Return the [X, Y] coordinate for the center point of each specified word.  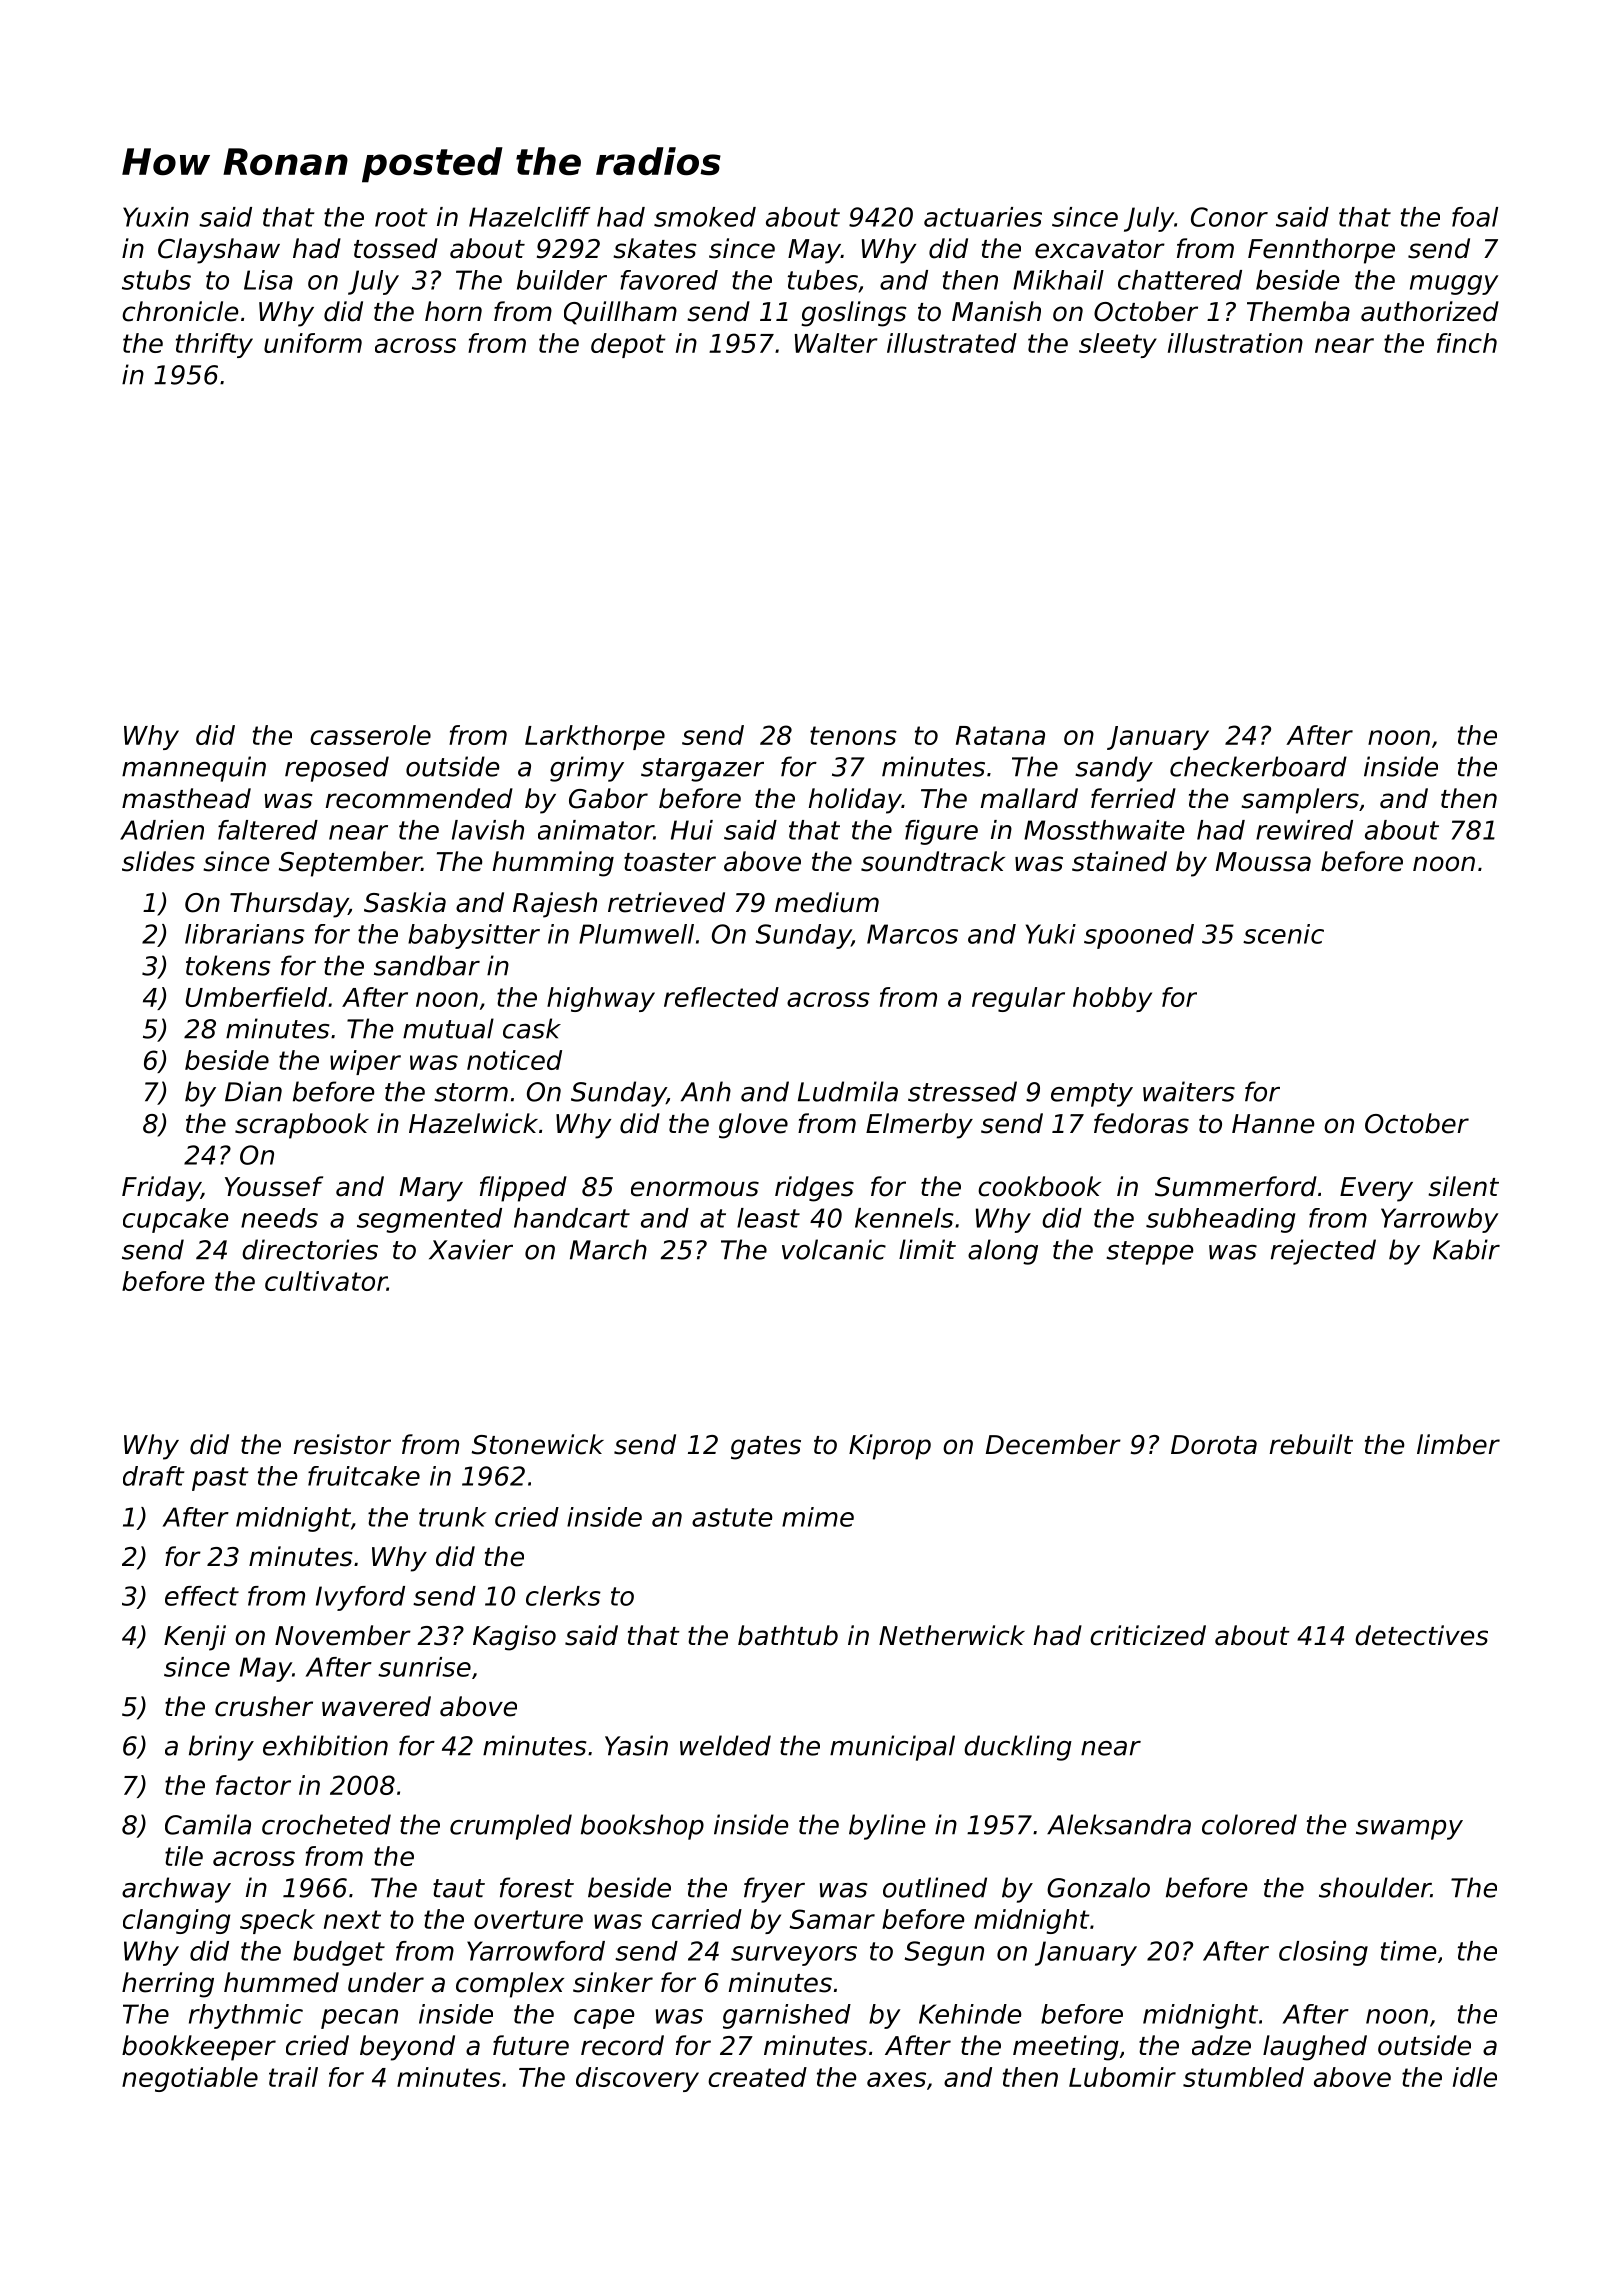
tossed [396, 248]
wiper [365, 1062]
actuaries [983, 217]
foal [1475, 217]
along [1003, 1252]
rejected [1323, 1252]
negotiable [190, 2079]
